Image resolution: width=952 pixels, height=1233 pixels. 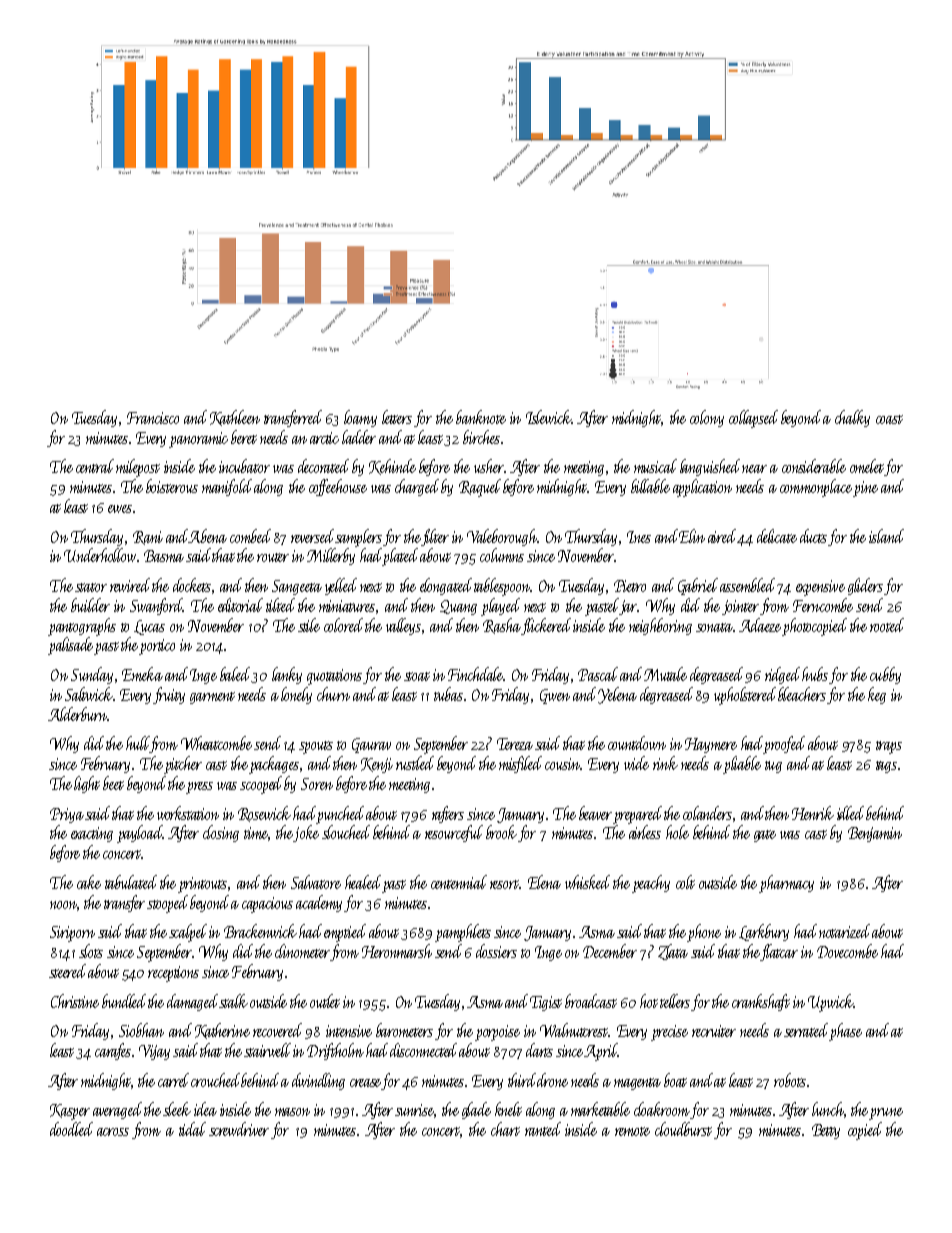 What do you see at coordinates (496, 951) in the image?
I see `dossiers` at bounding box center [496, 951].
